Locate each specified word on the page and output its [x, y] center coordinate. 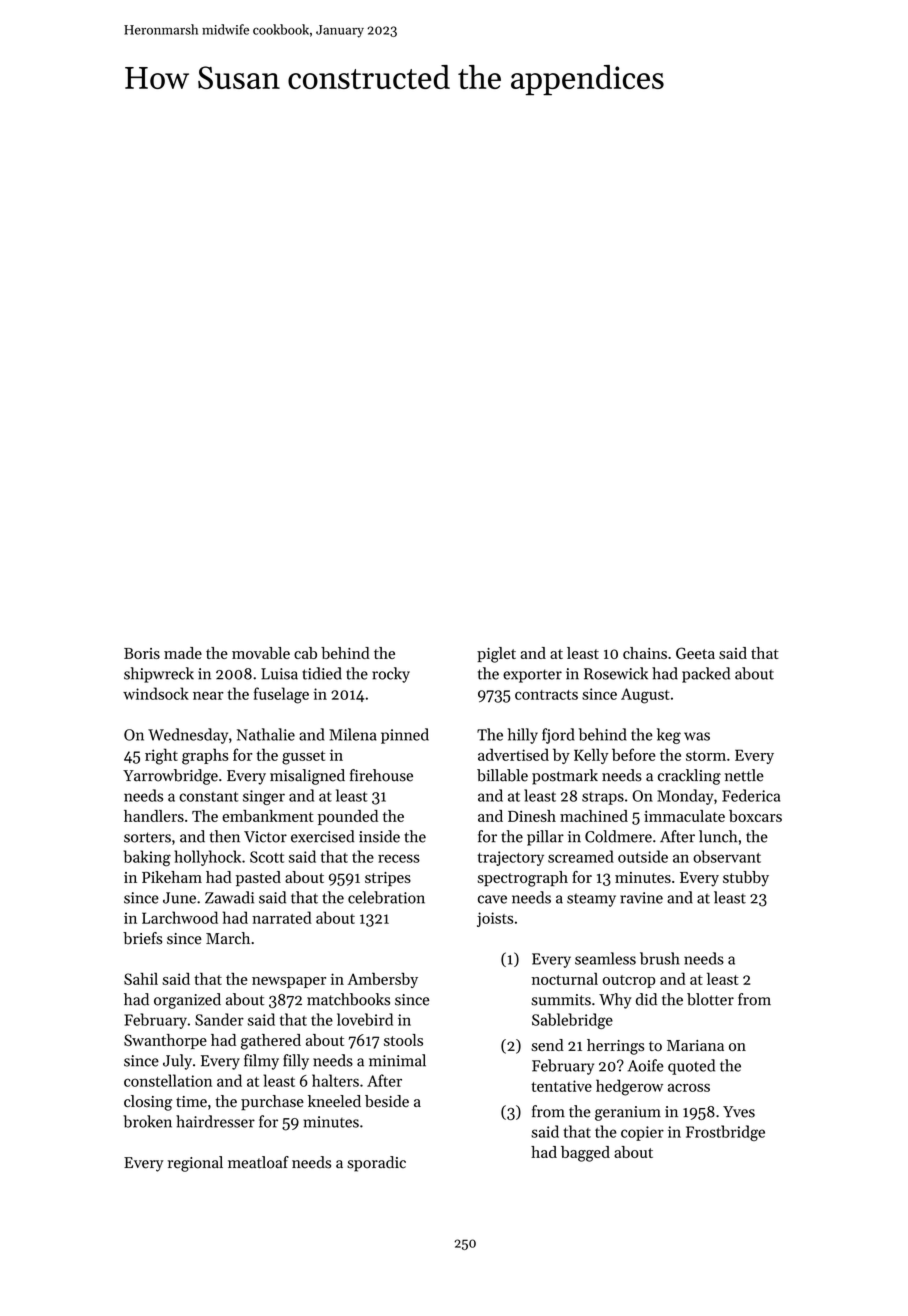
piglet [496, 655]
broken [147, 1121]
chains [645, 653]
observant [727, 856]
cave [492, 899]
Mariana [695, 1045]
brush [660, 958]
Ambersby [383, 980]
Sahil [141, 979]
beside [387, 1101]
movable [261, 653]
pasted [258, 878]
